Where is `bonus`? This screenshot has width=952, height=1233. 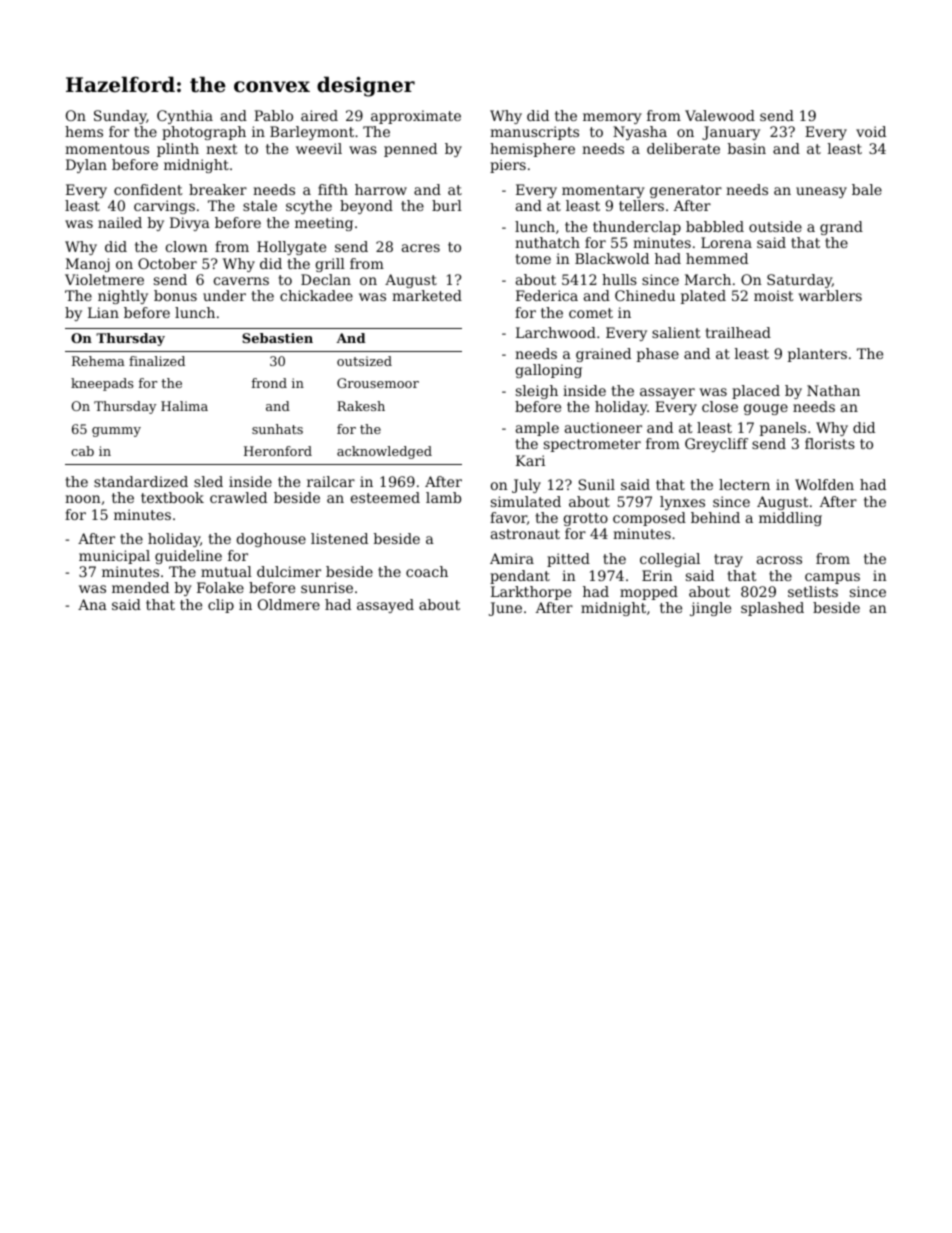 bonus is located at coordinates (175, 295).
